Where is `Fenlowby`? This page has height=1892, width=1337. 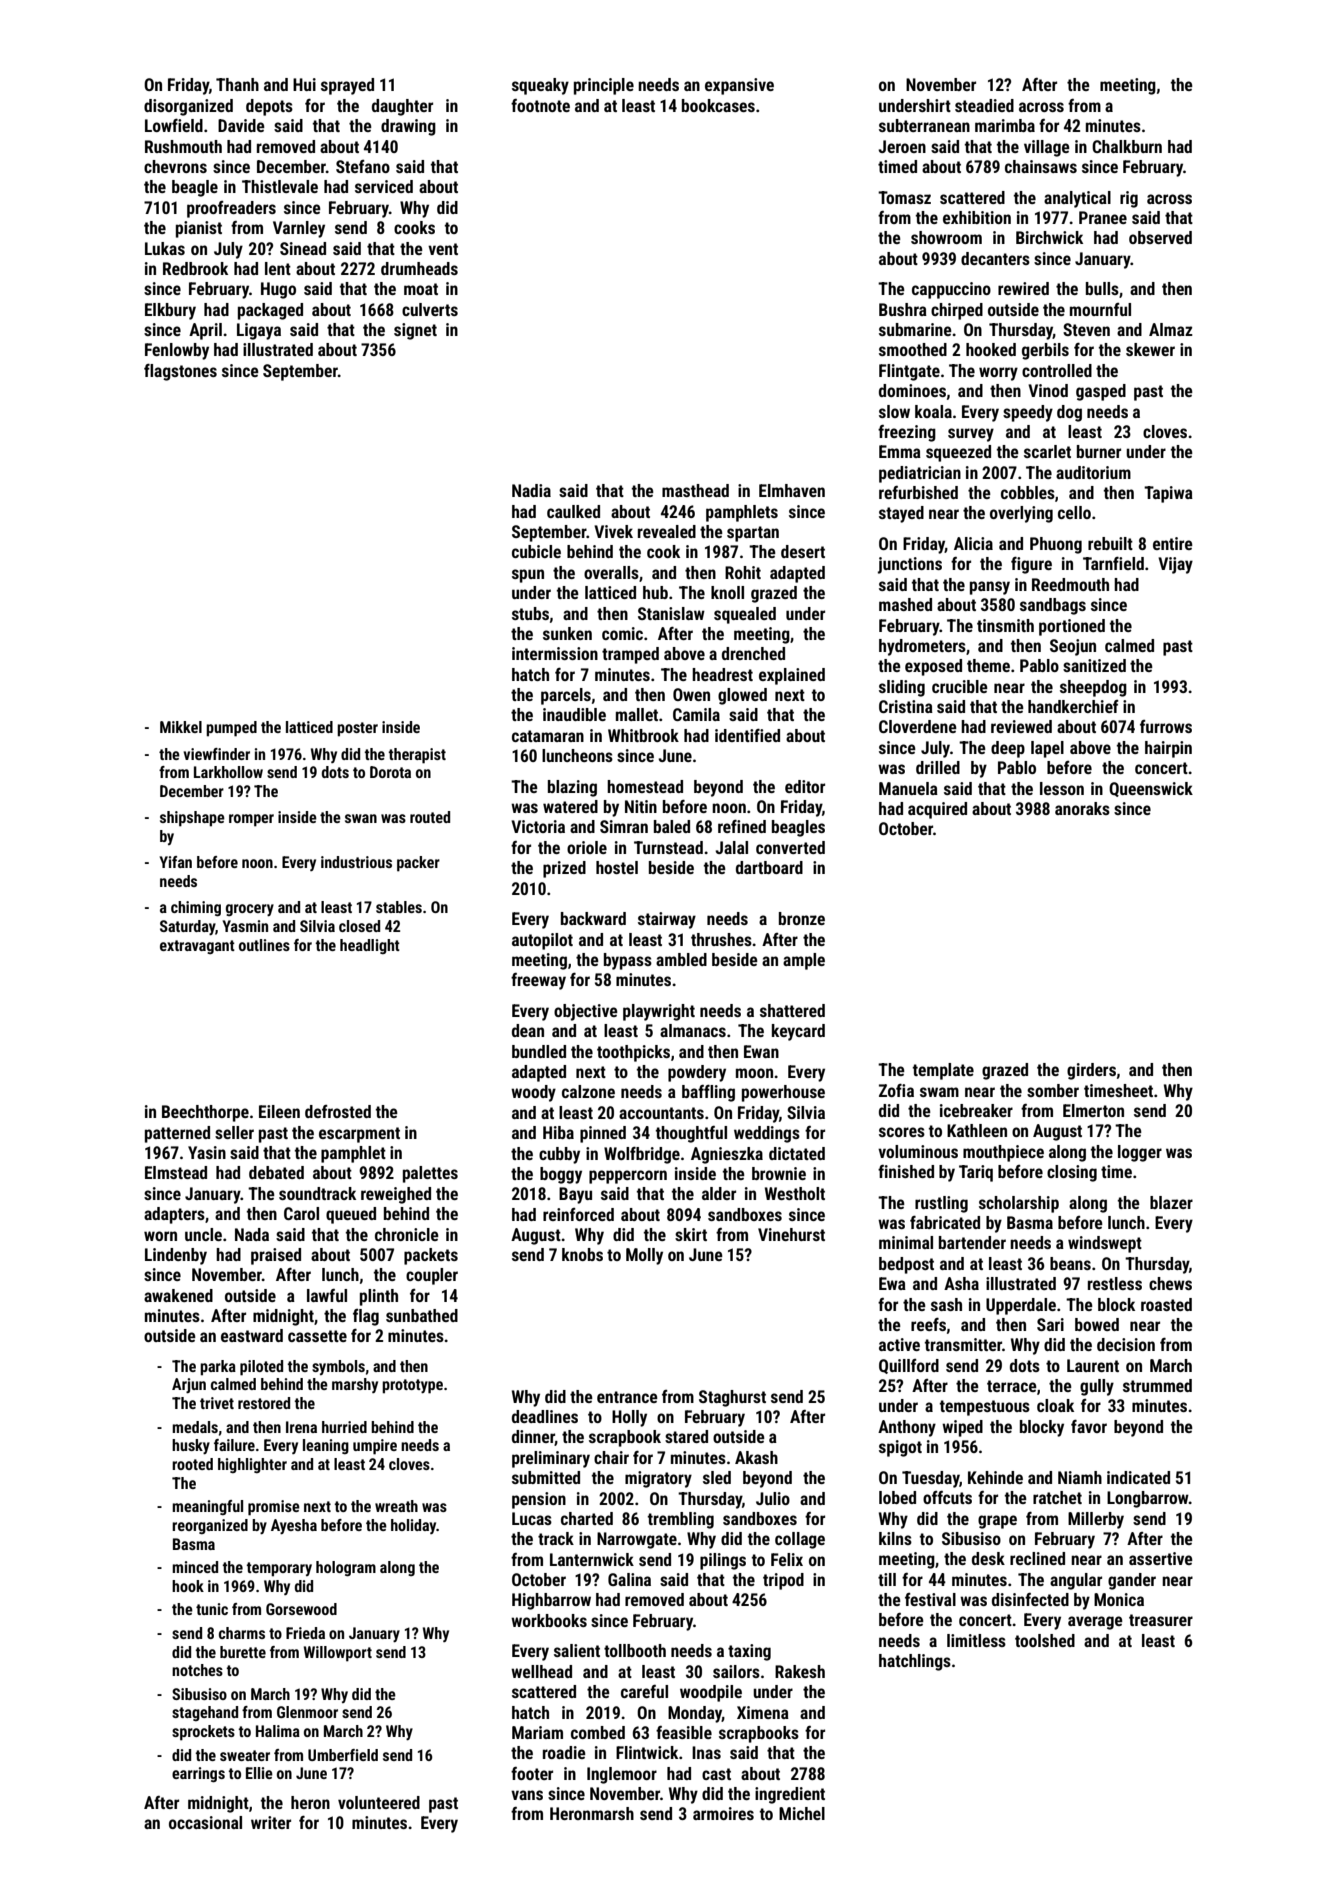 Fenlowby is located at coordinates (177, 351).
